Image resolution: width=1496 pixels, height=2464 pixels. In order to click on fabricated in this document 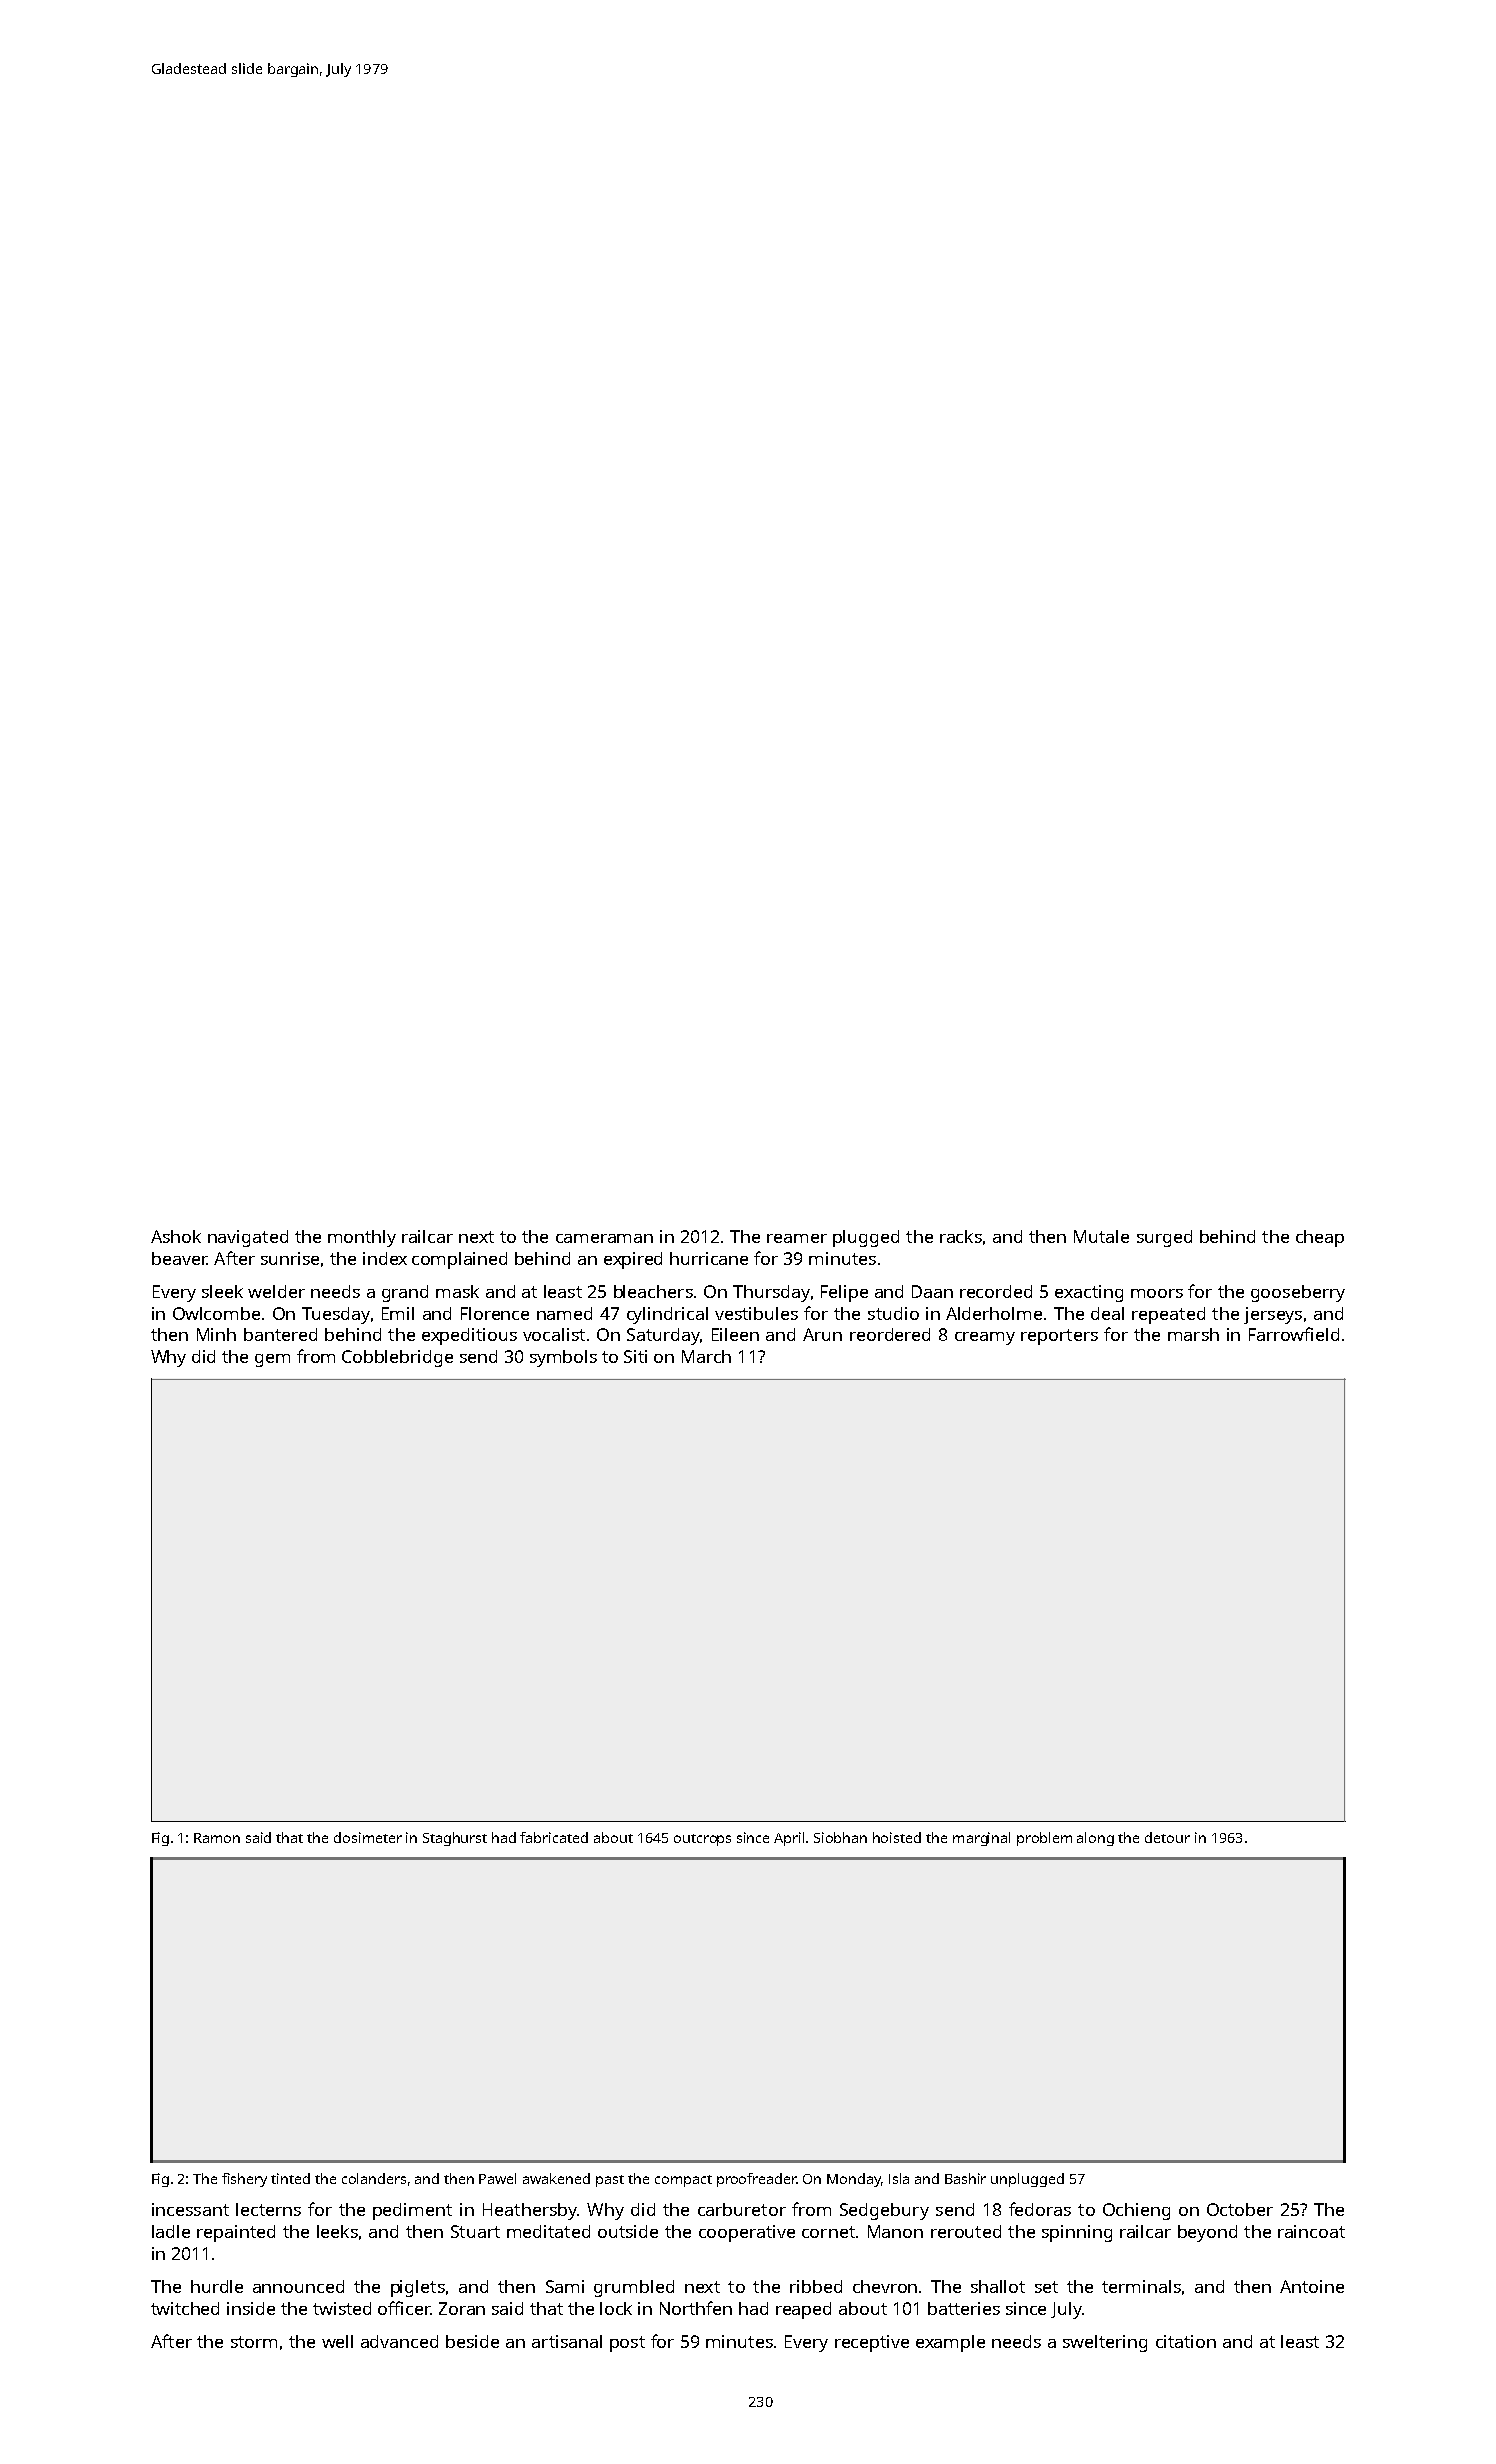, I will do `click(554, 1837)`.
